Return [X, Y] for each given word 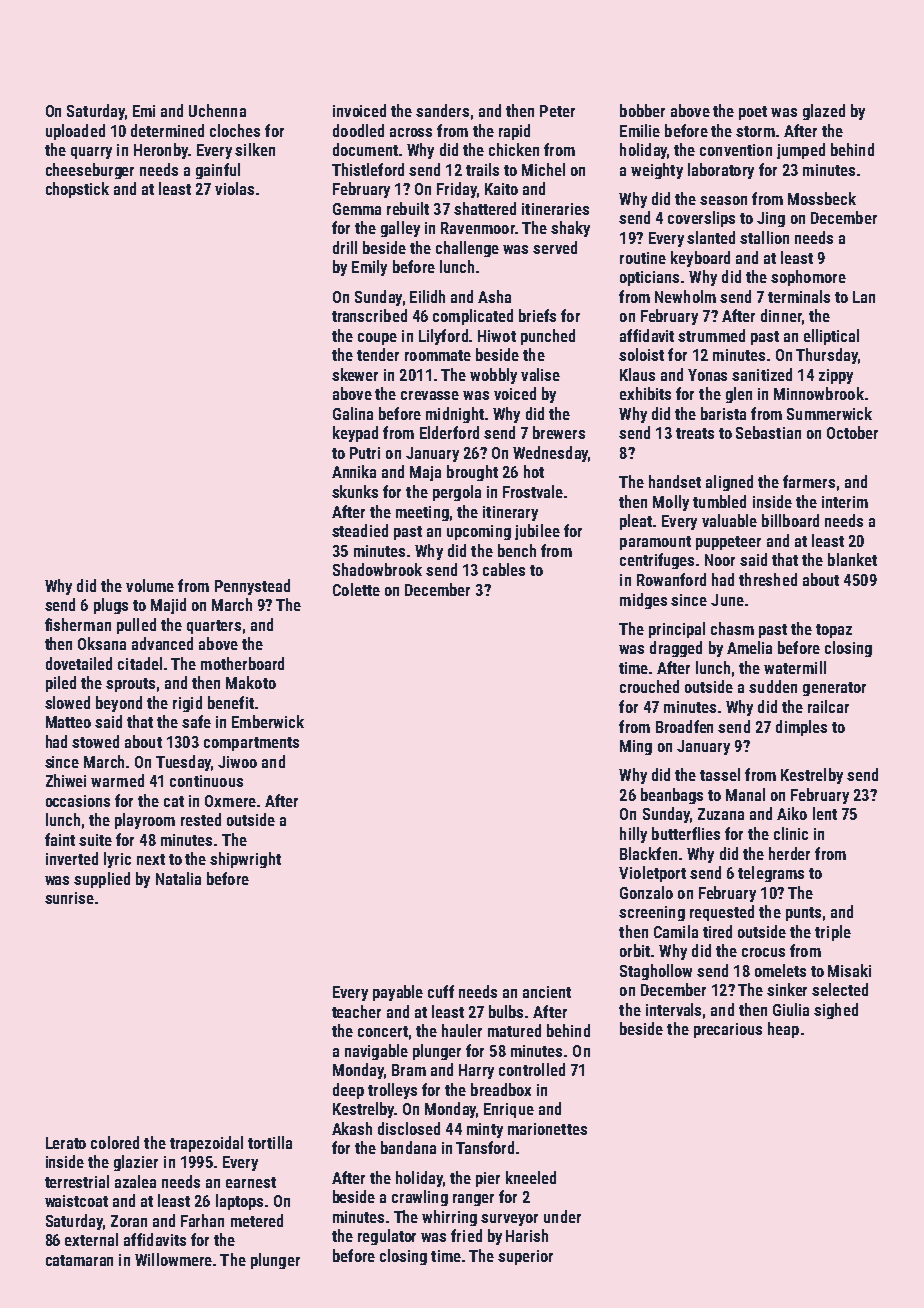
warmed [117, 780]
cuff [441, 991]
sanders [442, 110]
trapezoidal [206, 1144]
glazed [824, 112]
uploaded [75, 132]
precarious [728, 1030]
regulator [387, 1237]
